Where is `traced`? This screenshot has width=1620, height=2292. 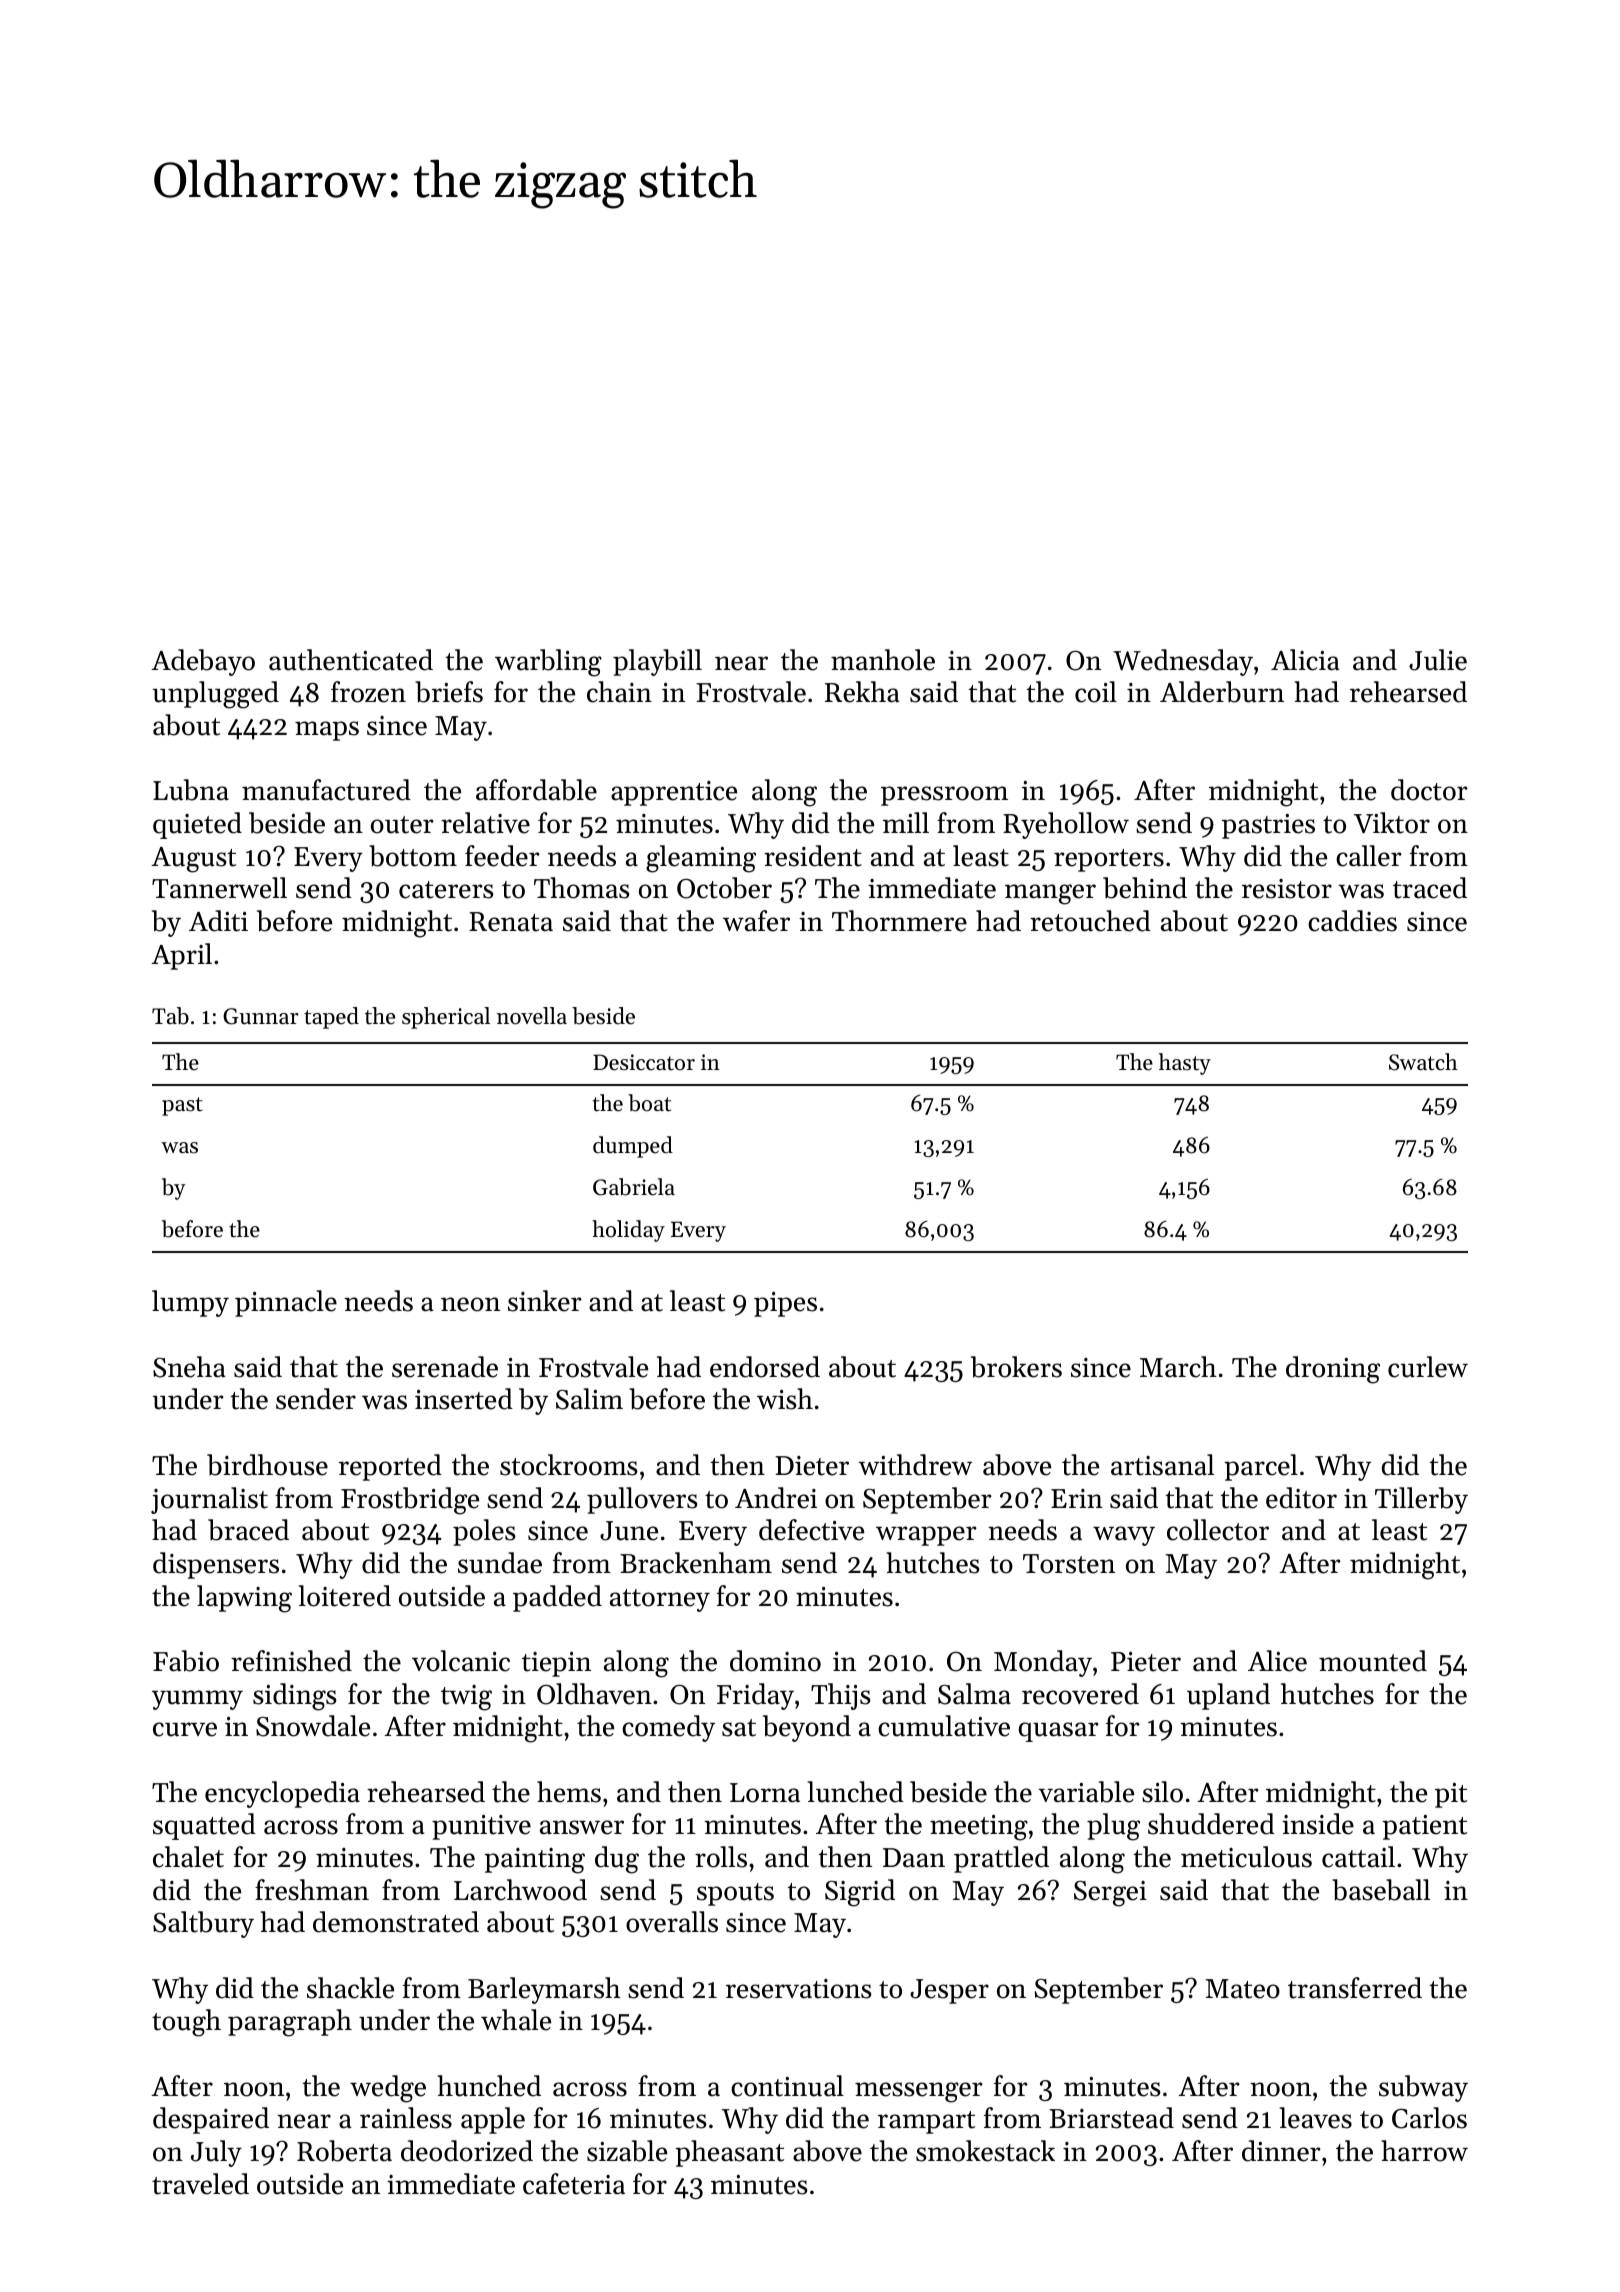
traced is located at coordinates (1430, 888).
